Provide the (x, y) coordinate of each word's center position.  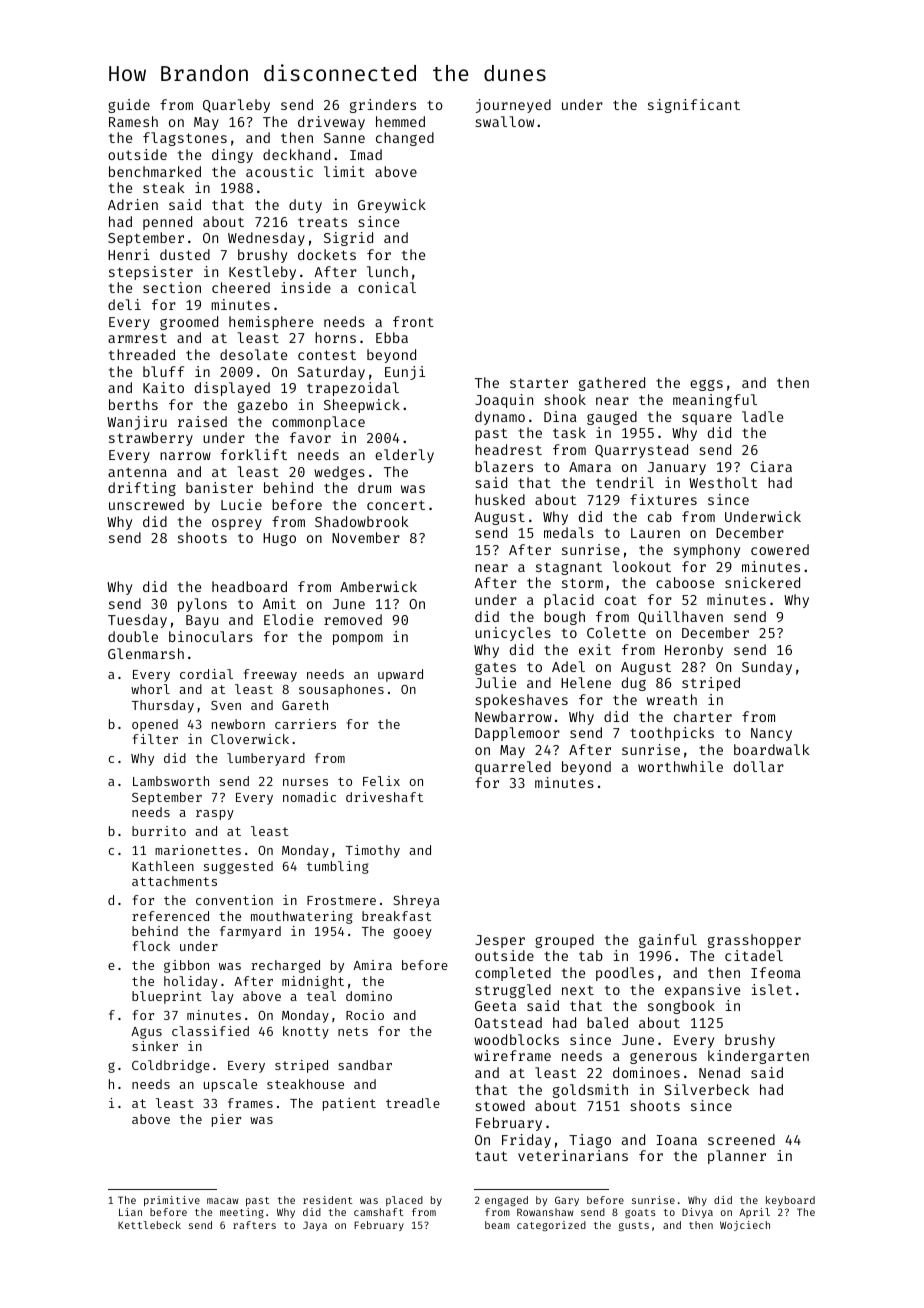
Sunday (767, 668)
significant (694, 106)
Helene (586, 682)
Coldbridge (171, 1066)
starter (539, 383)
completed (513, 974)
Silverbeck (706, 1089)
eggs (706, 385)
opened (155, 725)
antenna (137, 472)
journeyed (513, 106)
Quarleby (236, 106)
